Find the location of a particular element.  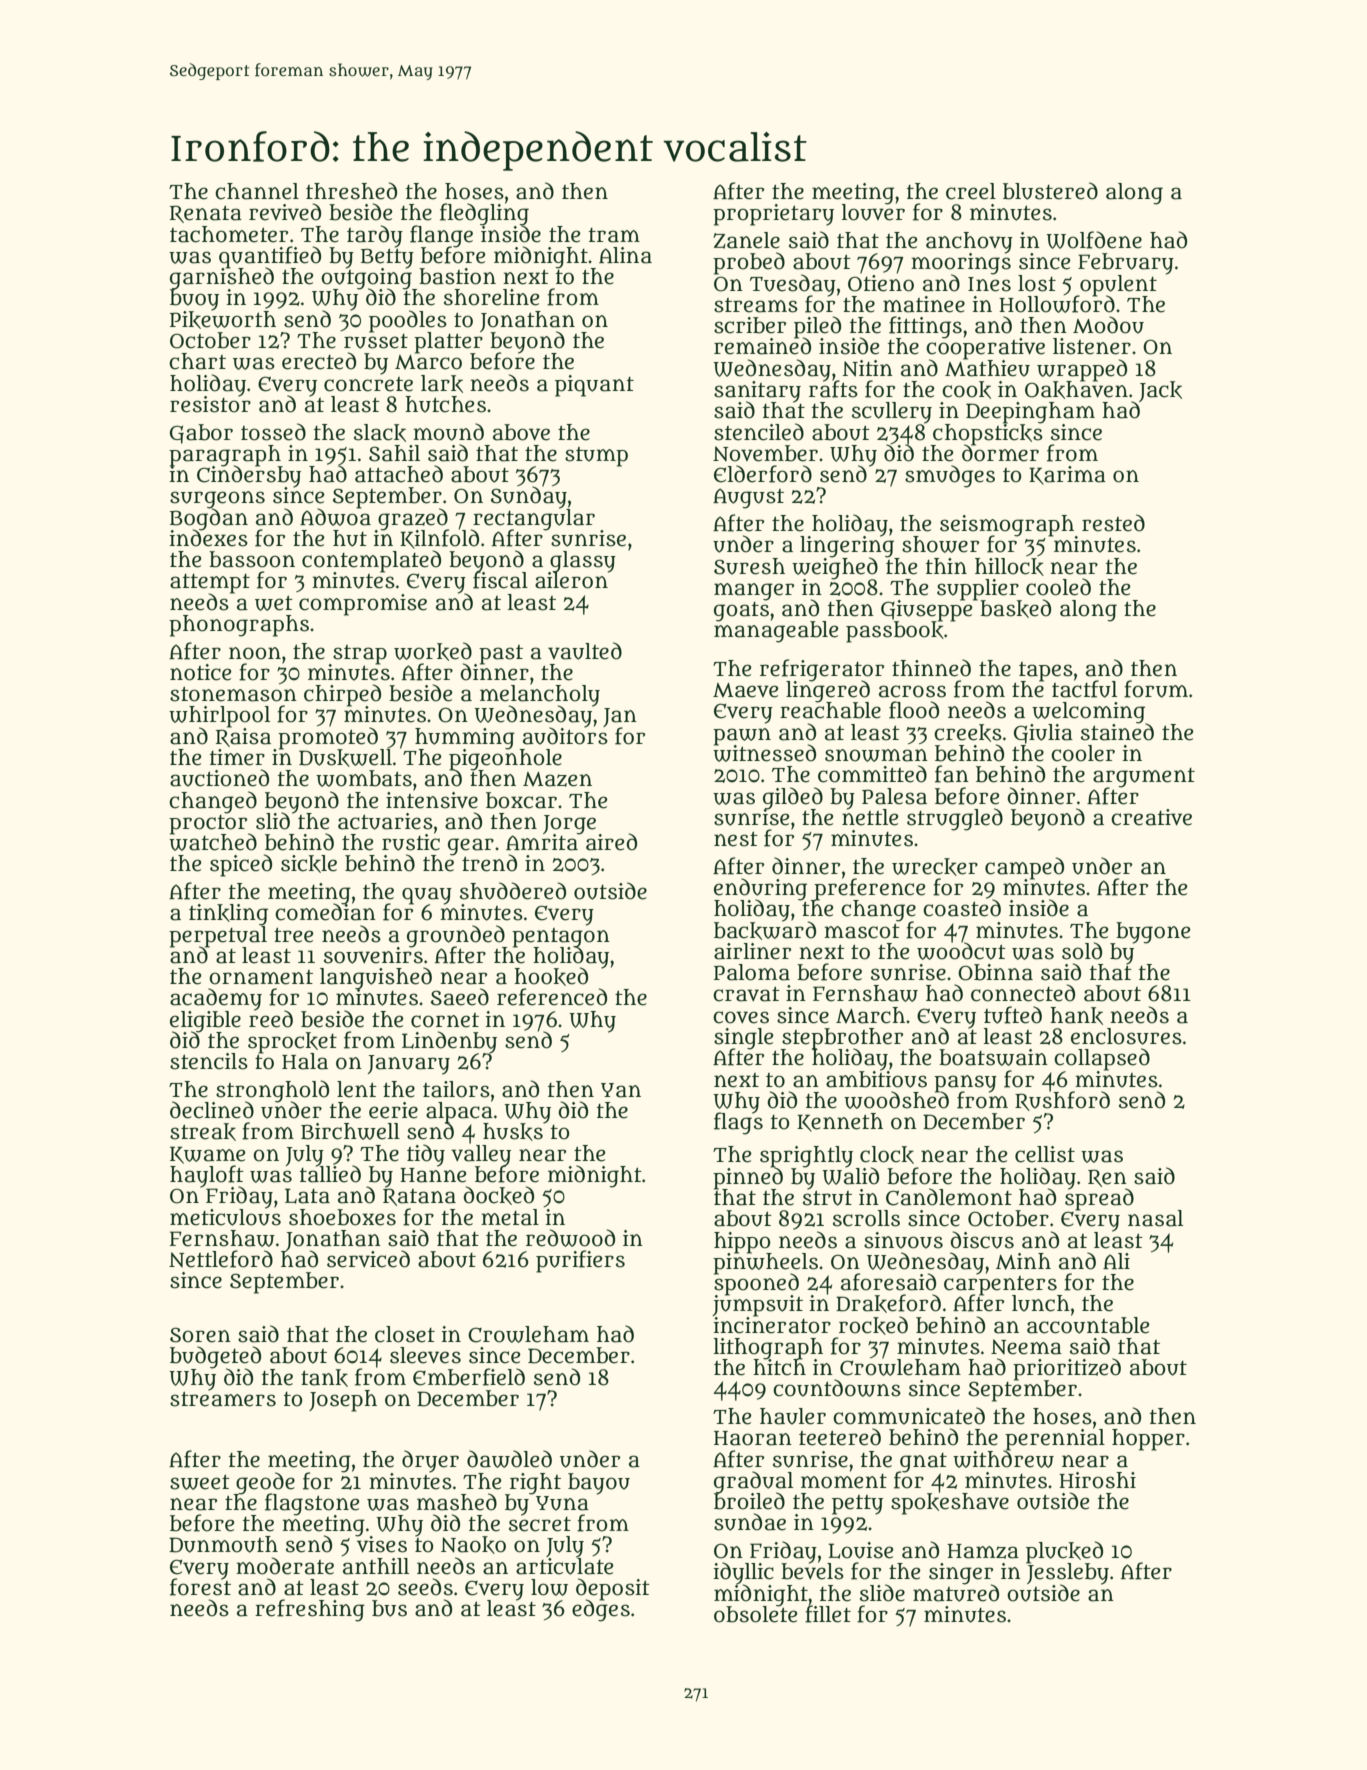

forest is located at coordinates (200, 1587).
